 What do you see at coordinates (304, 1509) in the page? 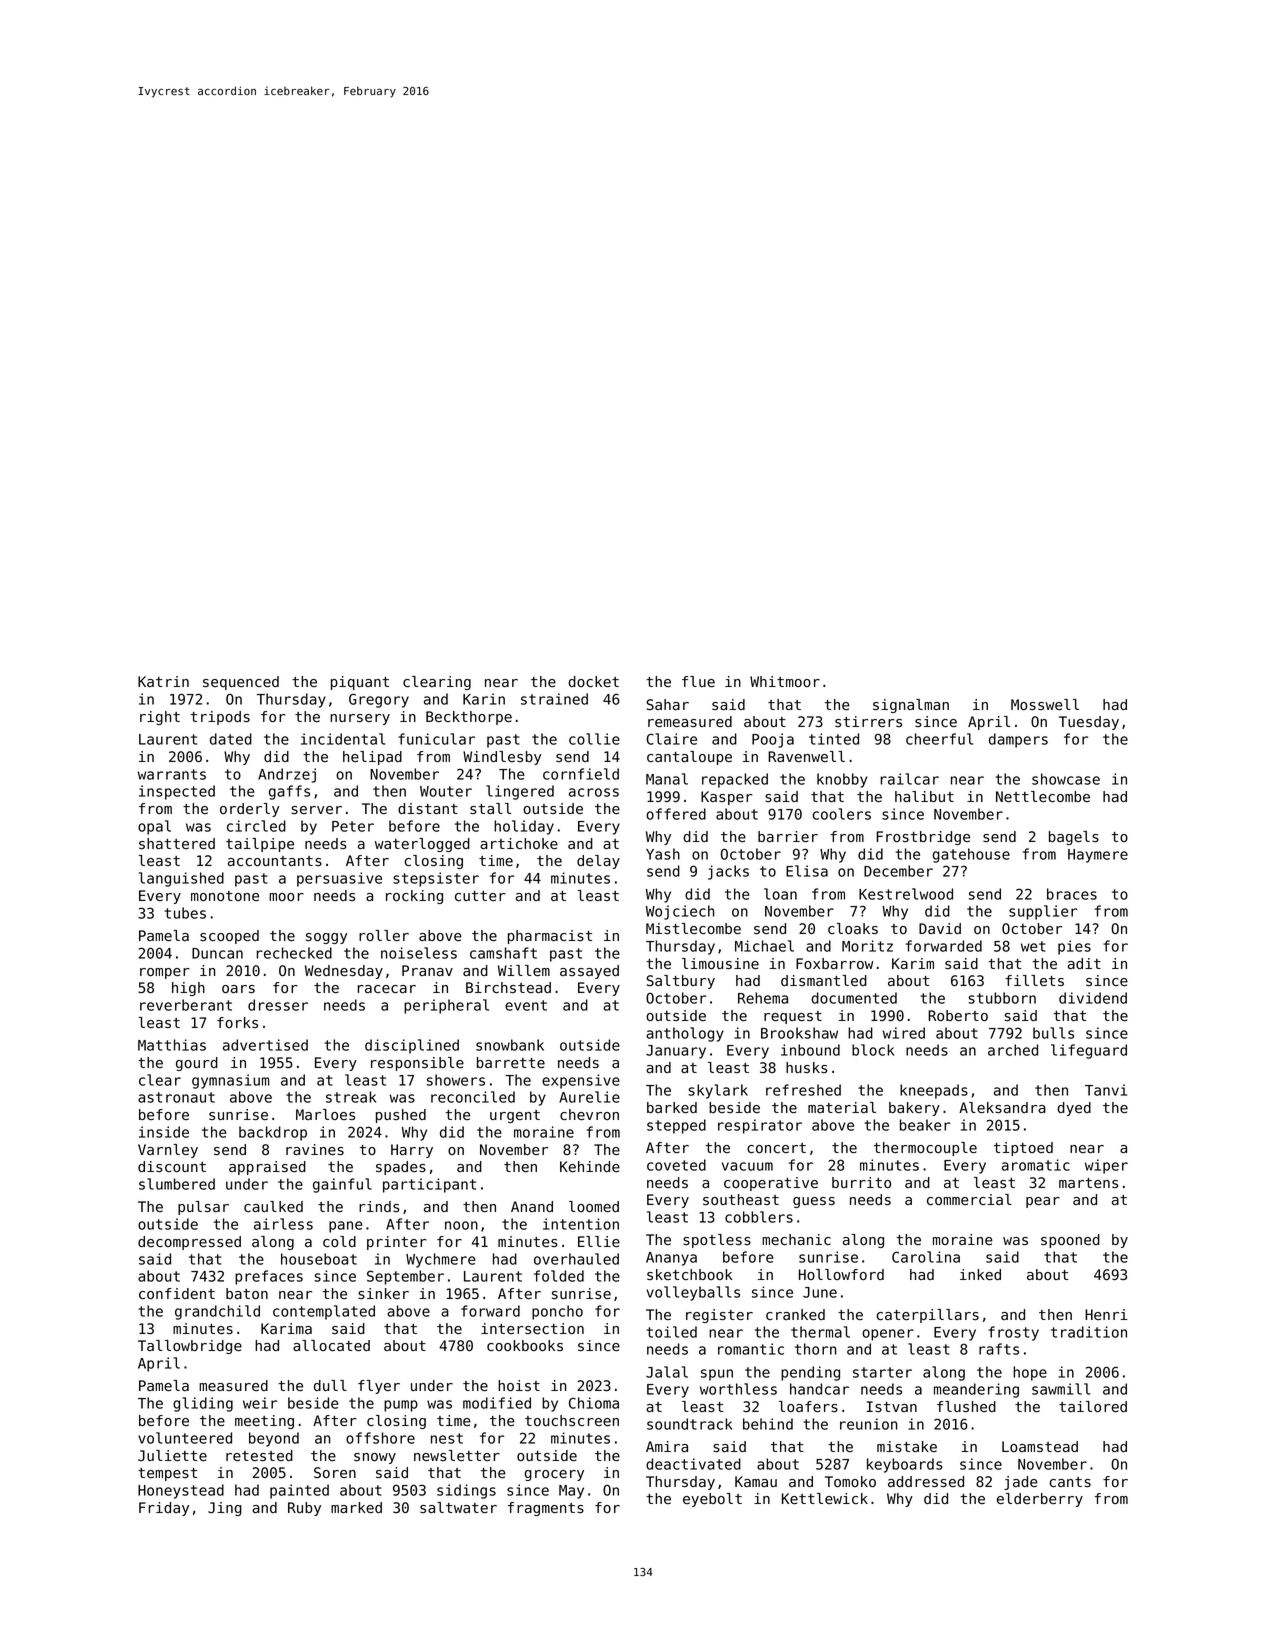
I see `Ruby` at bounding box center [304, 1509].
